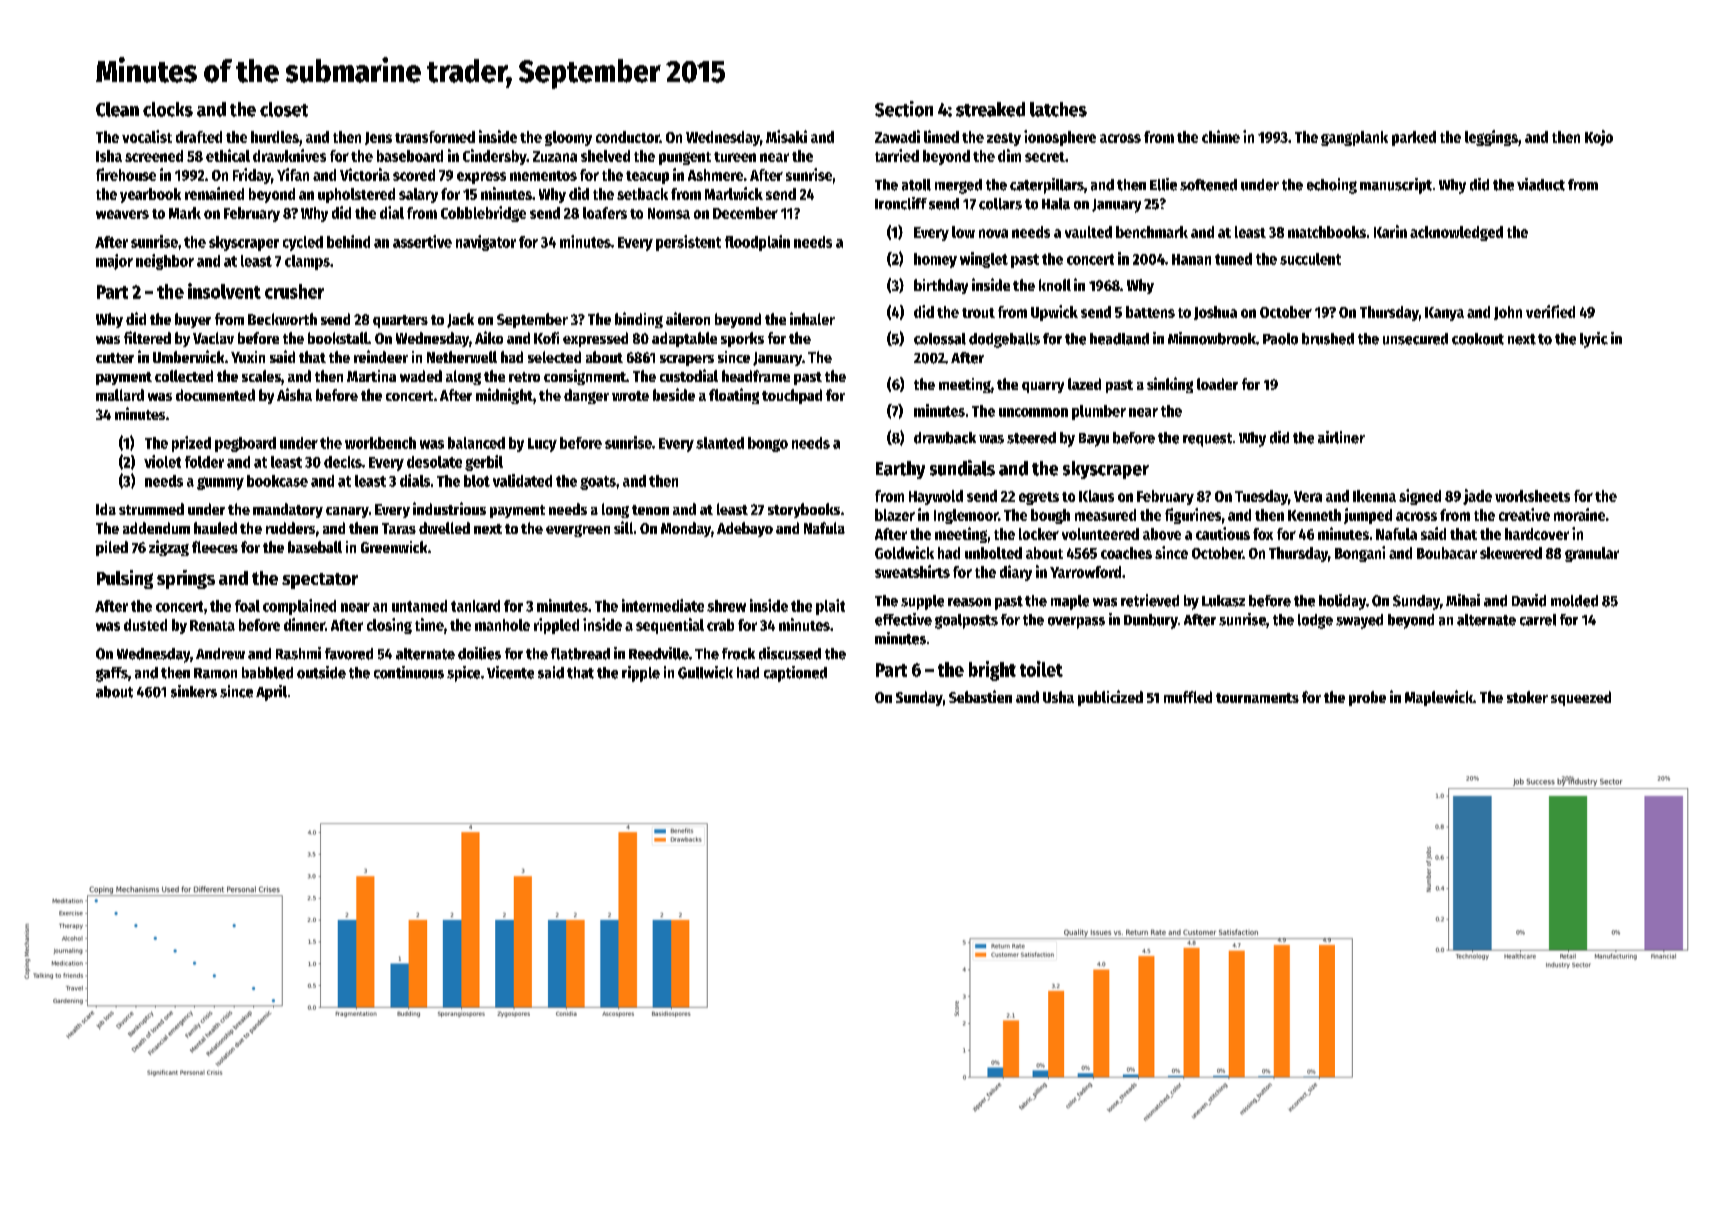  I want to click on lyric, so click(1594, 340).
